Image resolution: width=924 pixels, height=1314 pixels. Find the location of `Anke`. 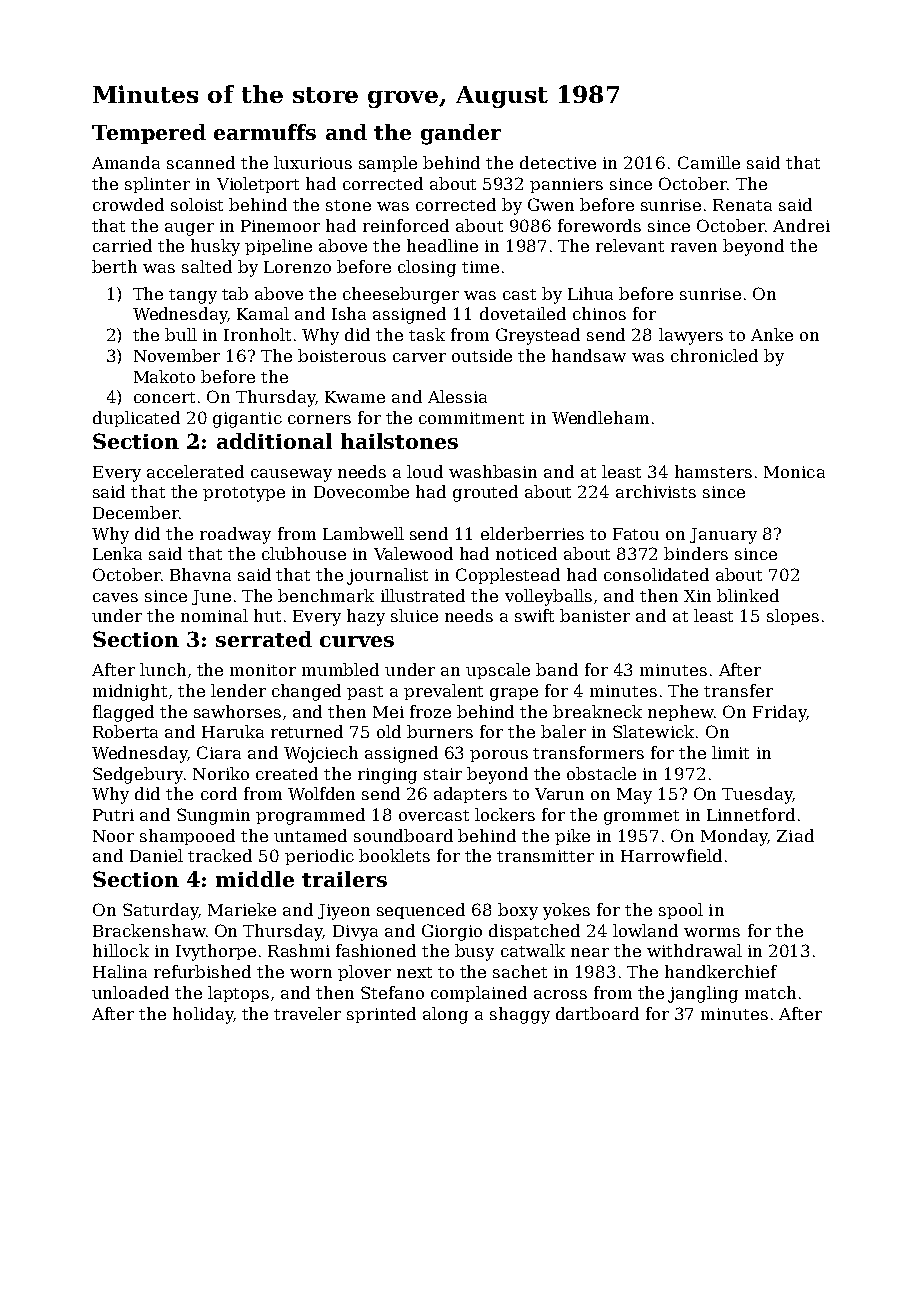

Anke is located at coordinates (772, 334).
